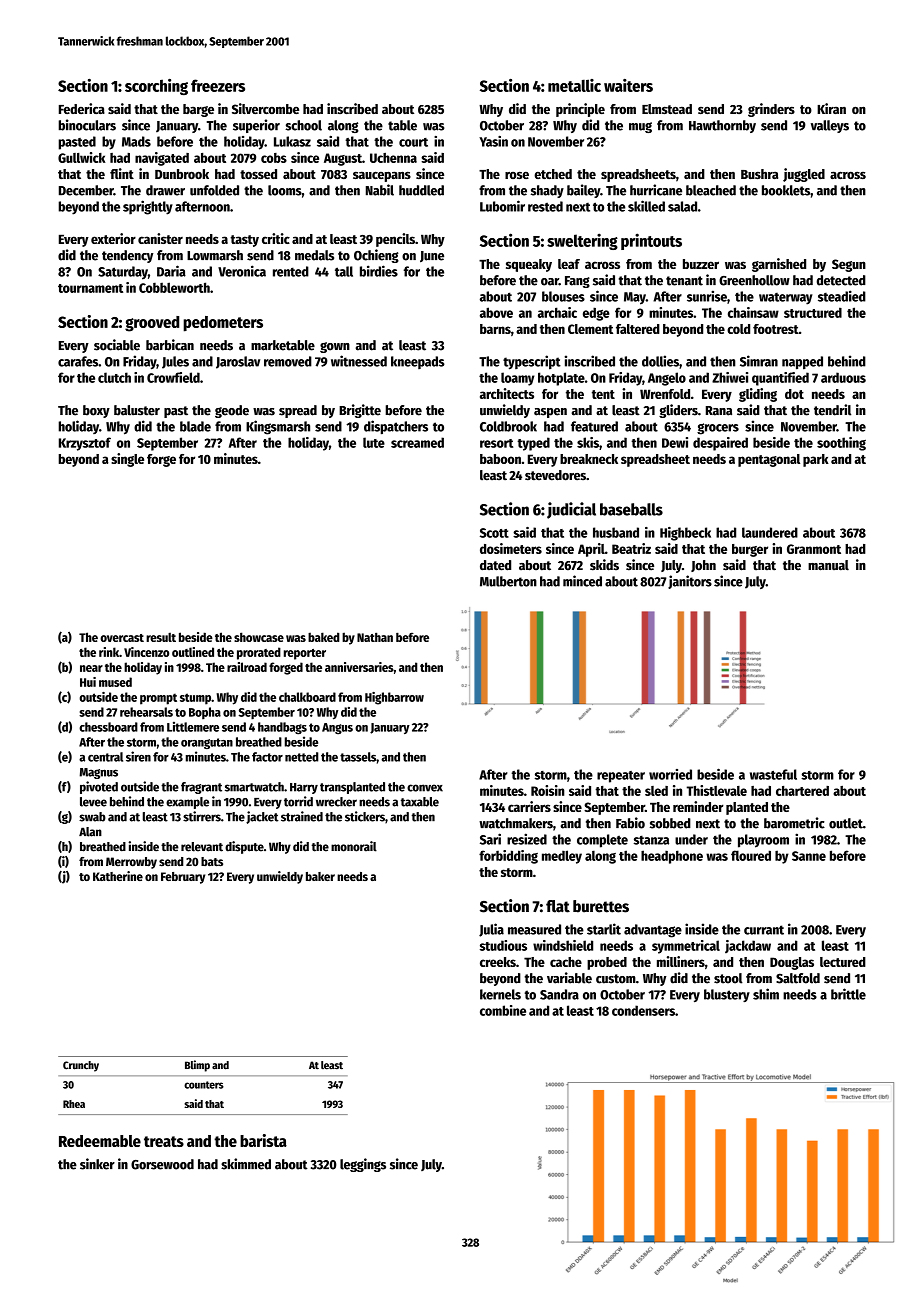  What do you see at coordinates (502, 206) in the document?
I see `Lubomir` at bounding box center [502, 206].
